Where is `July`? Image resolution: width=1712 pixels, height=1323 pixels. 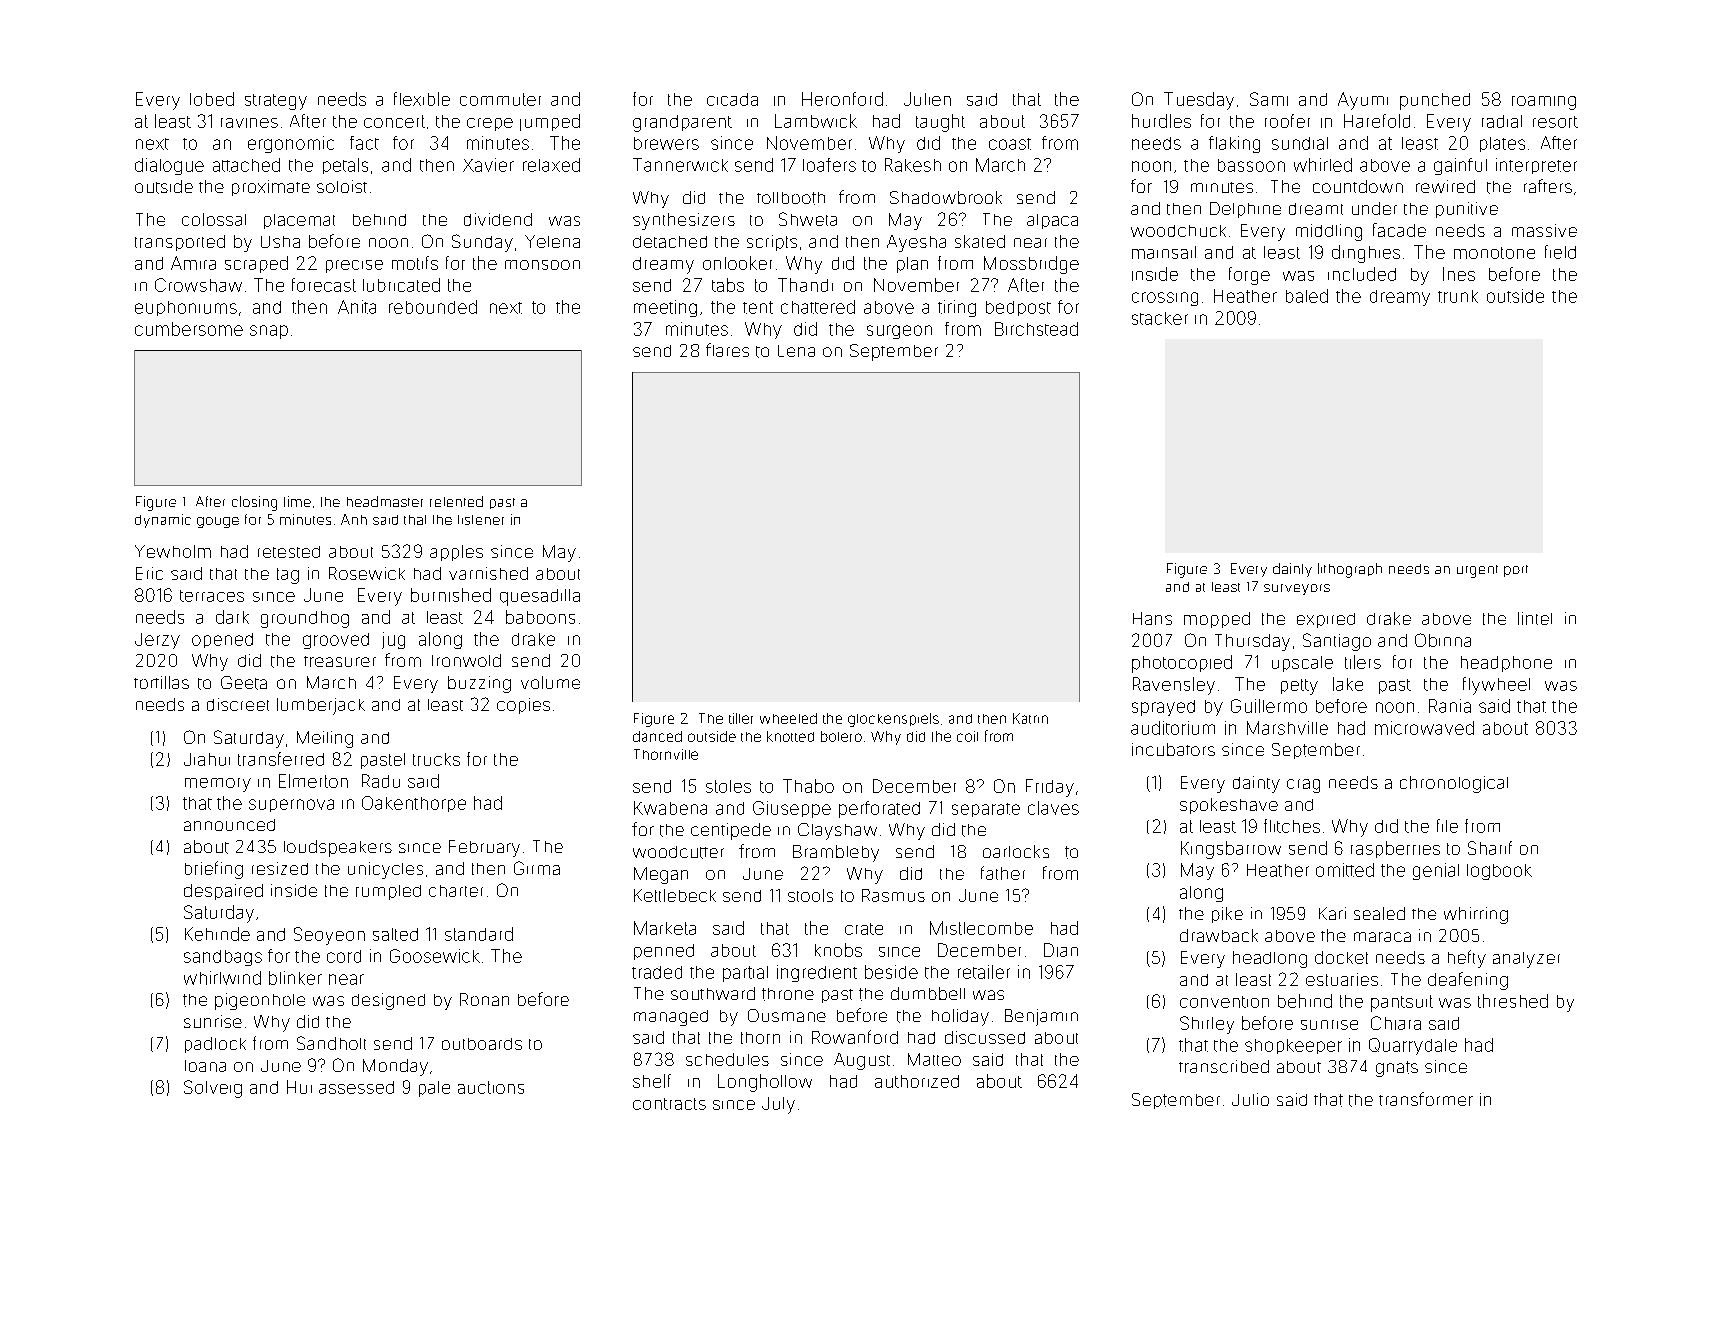 July is located at coordinates (778, 1105).
